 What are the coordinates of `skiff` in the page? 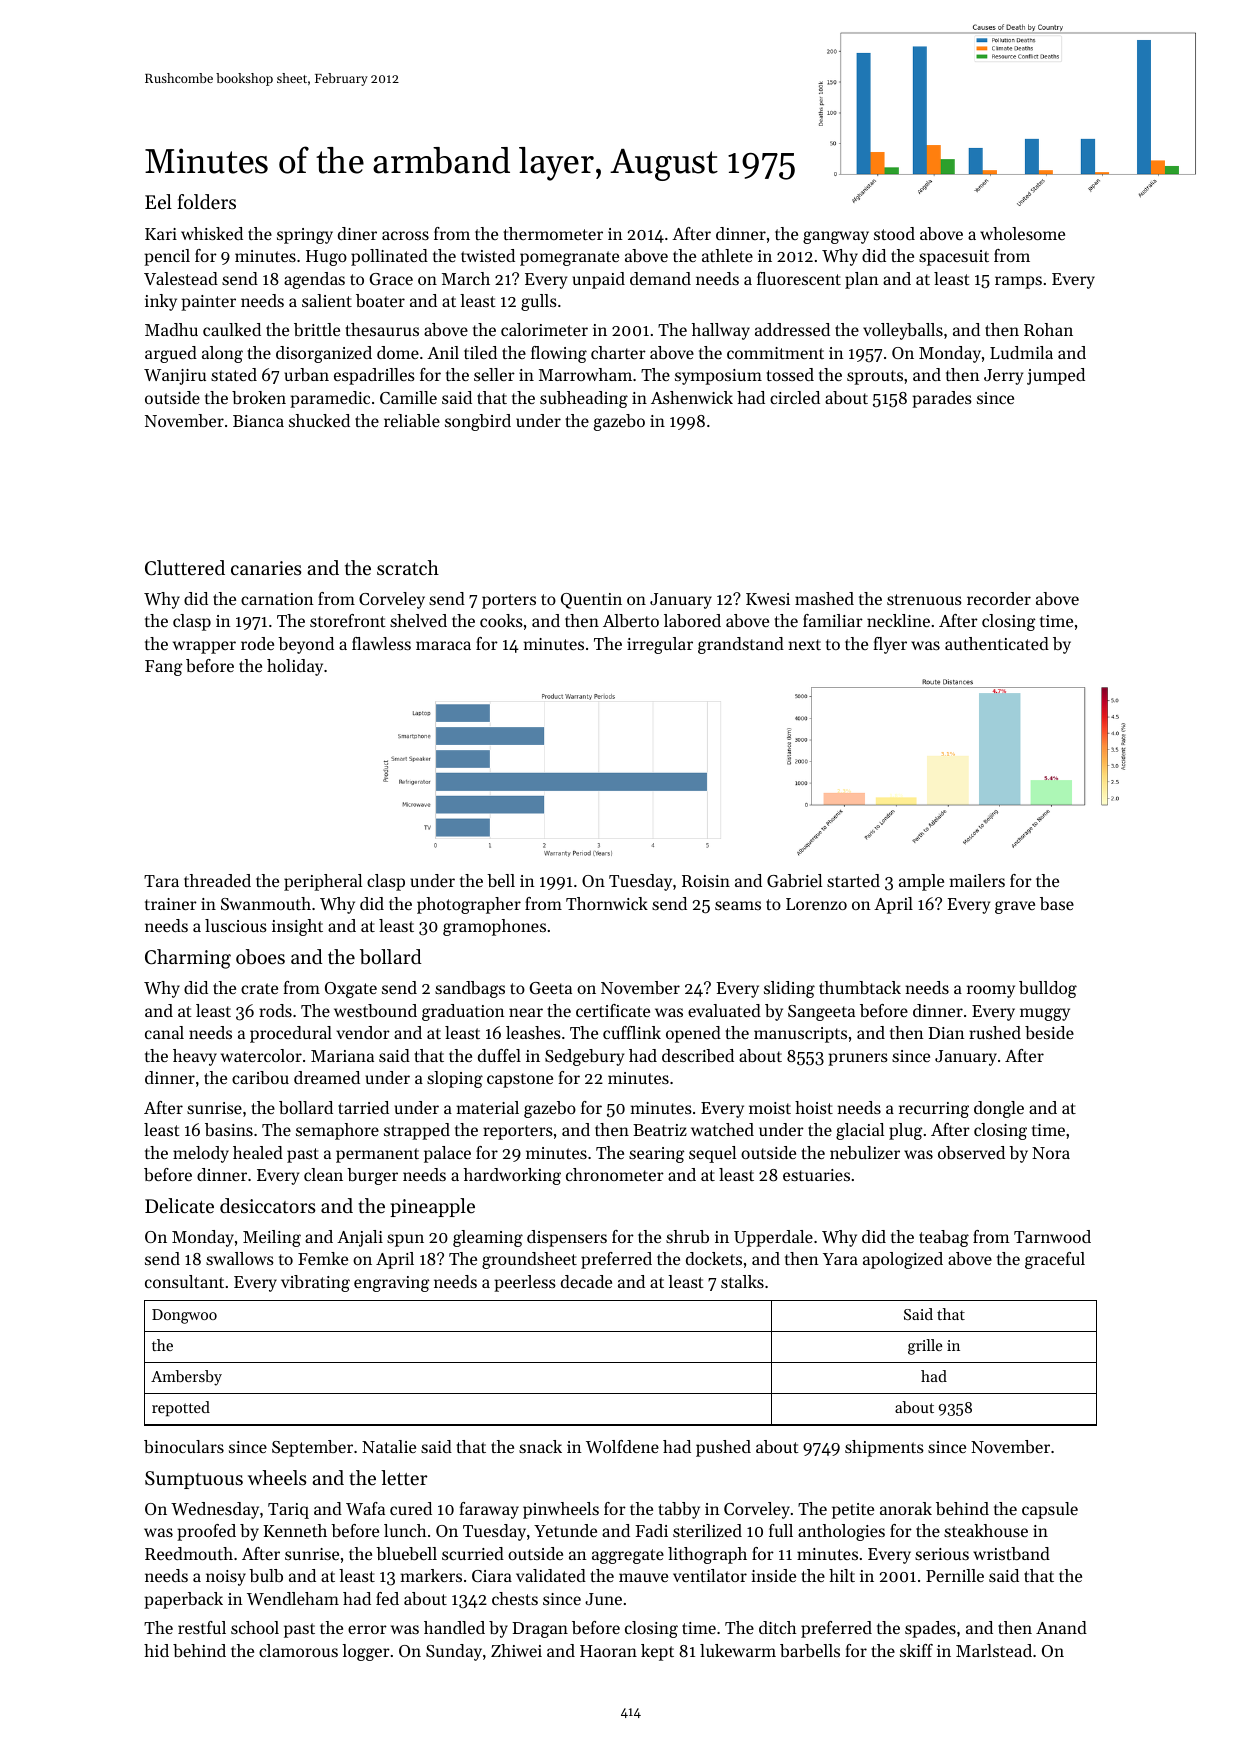 It's located at (916, 1650).
